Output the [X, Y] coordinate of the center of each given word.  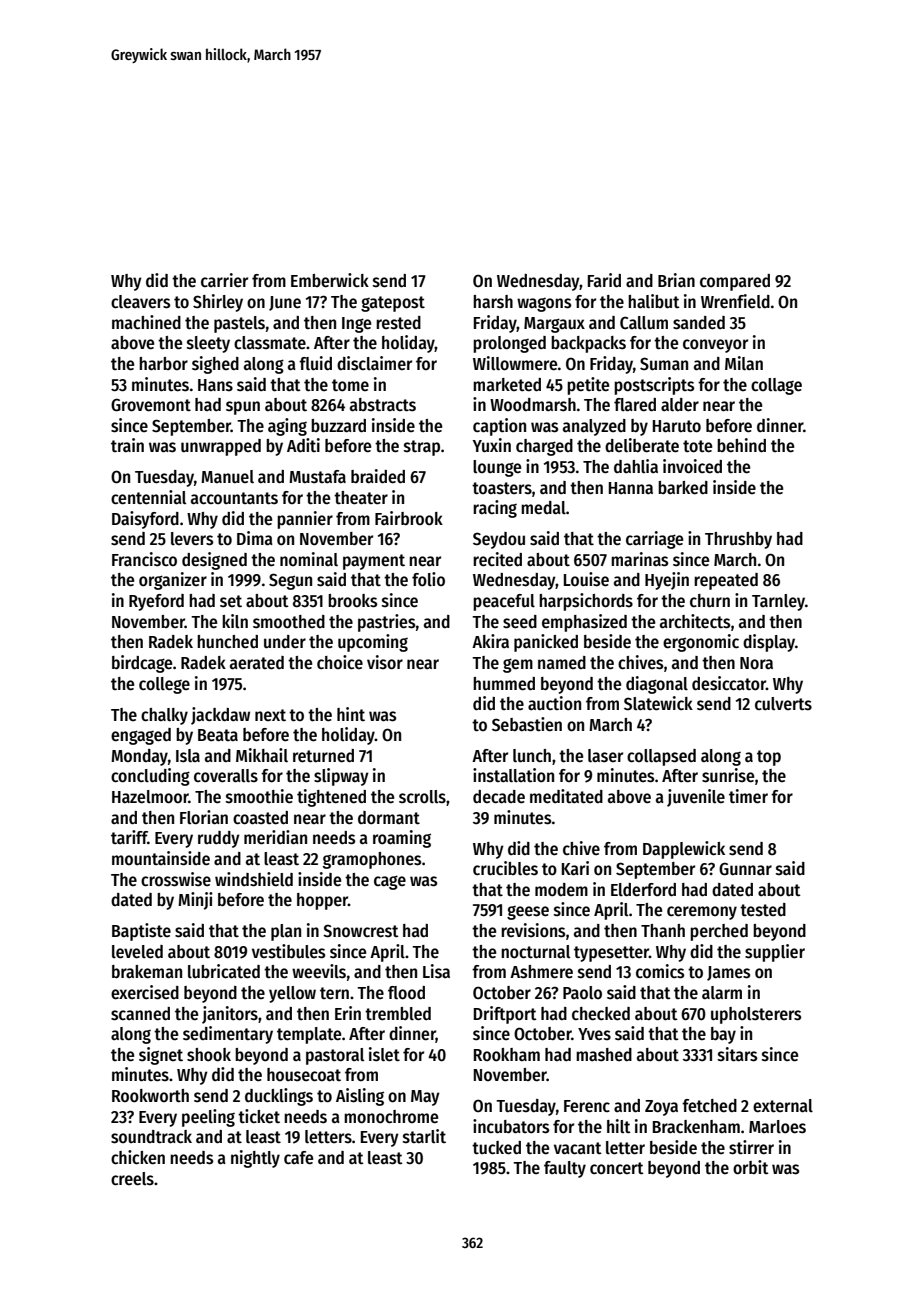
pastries [386, 623]
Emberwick [330, 280]
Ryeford [156, 602]
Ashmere [541, 972]
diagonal [657, 685]
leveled [137, 952]
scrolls [422, 797]
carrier [224, 280]
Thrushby [738, 540]
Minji [195, 901]
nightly [255, 1159]
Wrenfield [735, 301]
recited [497, 559]
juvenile [696, 798]
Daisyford [145, 520]
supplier [775, 953]
